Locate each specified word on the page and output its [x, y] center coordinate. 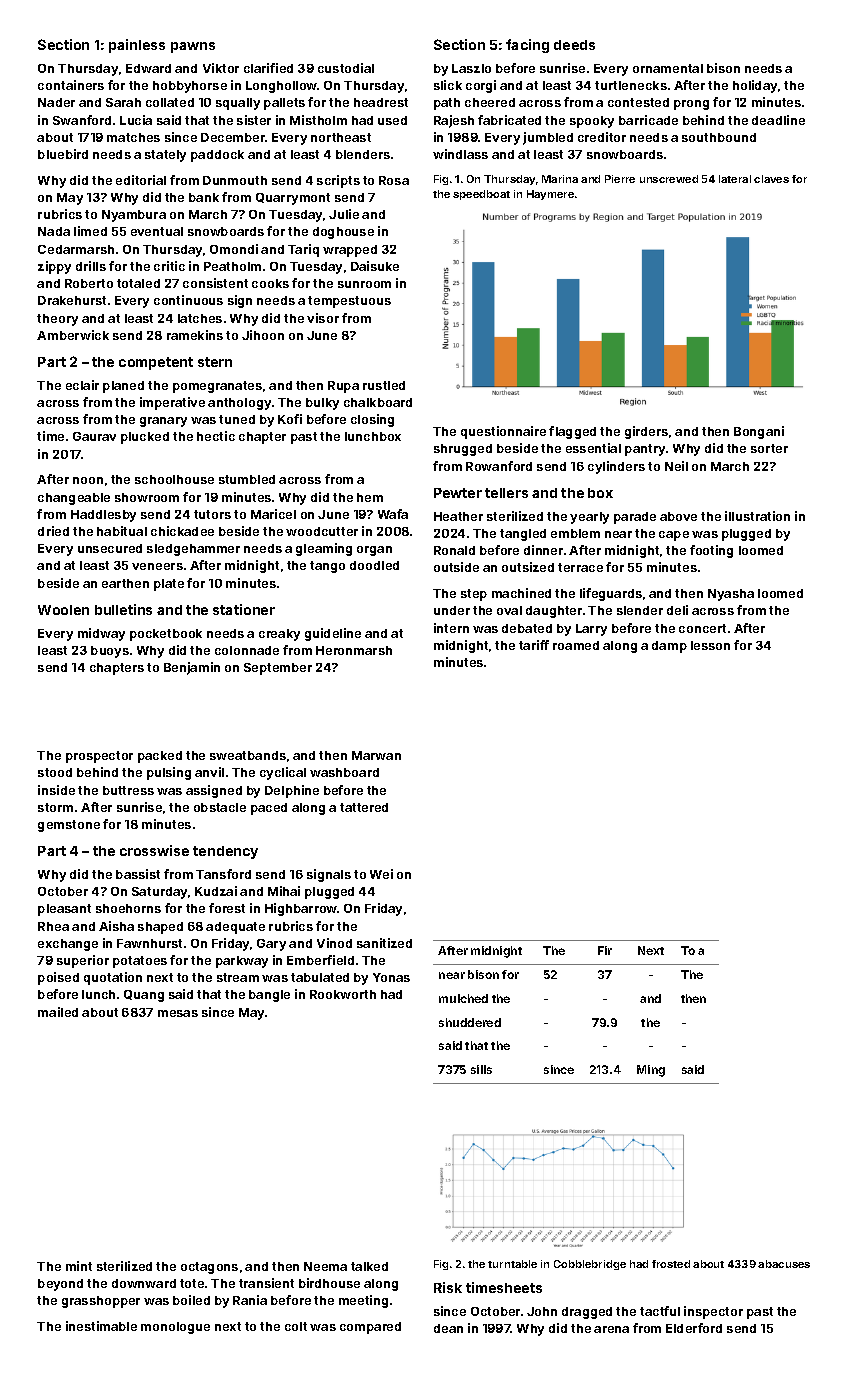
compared [370, 1328]
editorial [141, 180]
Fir [605, 950]
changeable [74, 499]
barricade [648, 120]
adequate [235, 928]
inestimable [101, 1326]
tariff [534, 645]
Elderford [694, 1328]
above [678, 516]
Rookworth [343, 994]
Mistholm [318, 120]
